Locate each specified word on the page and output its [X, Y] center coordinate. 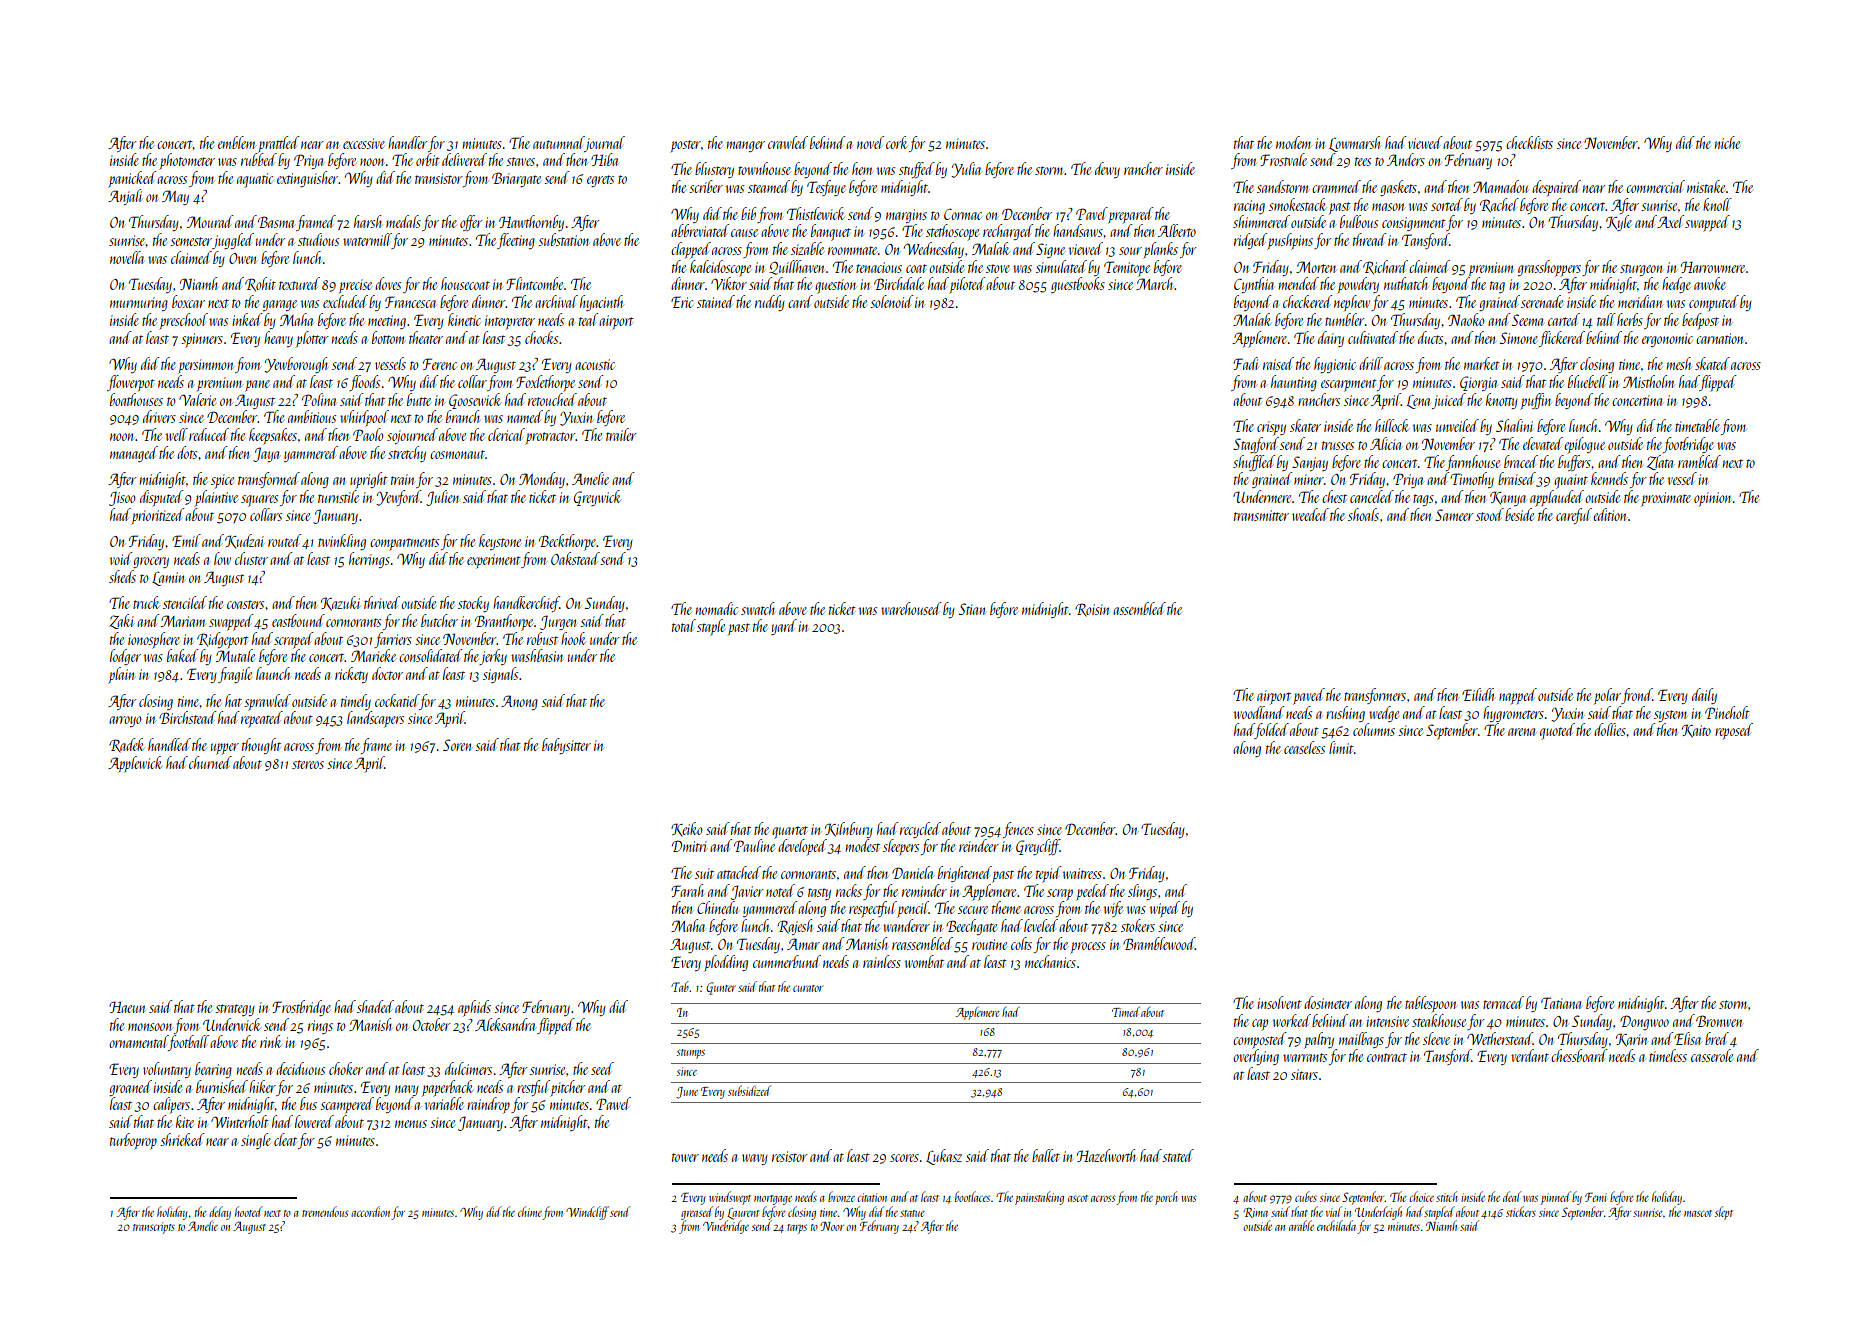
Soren [457, 745]
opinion [1712, 499]
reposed [1734, 731]
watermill [367, 241]
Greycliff [1038, 847]
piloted [967, 285]
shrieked [182, 1139]
